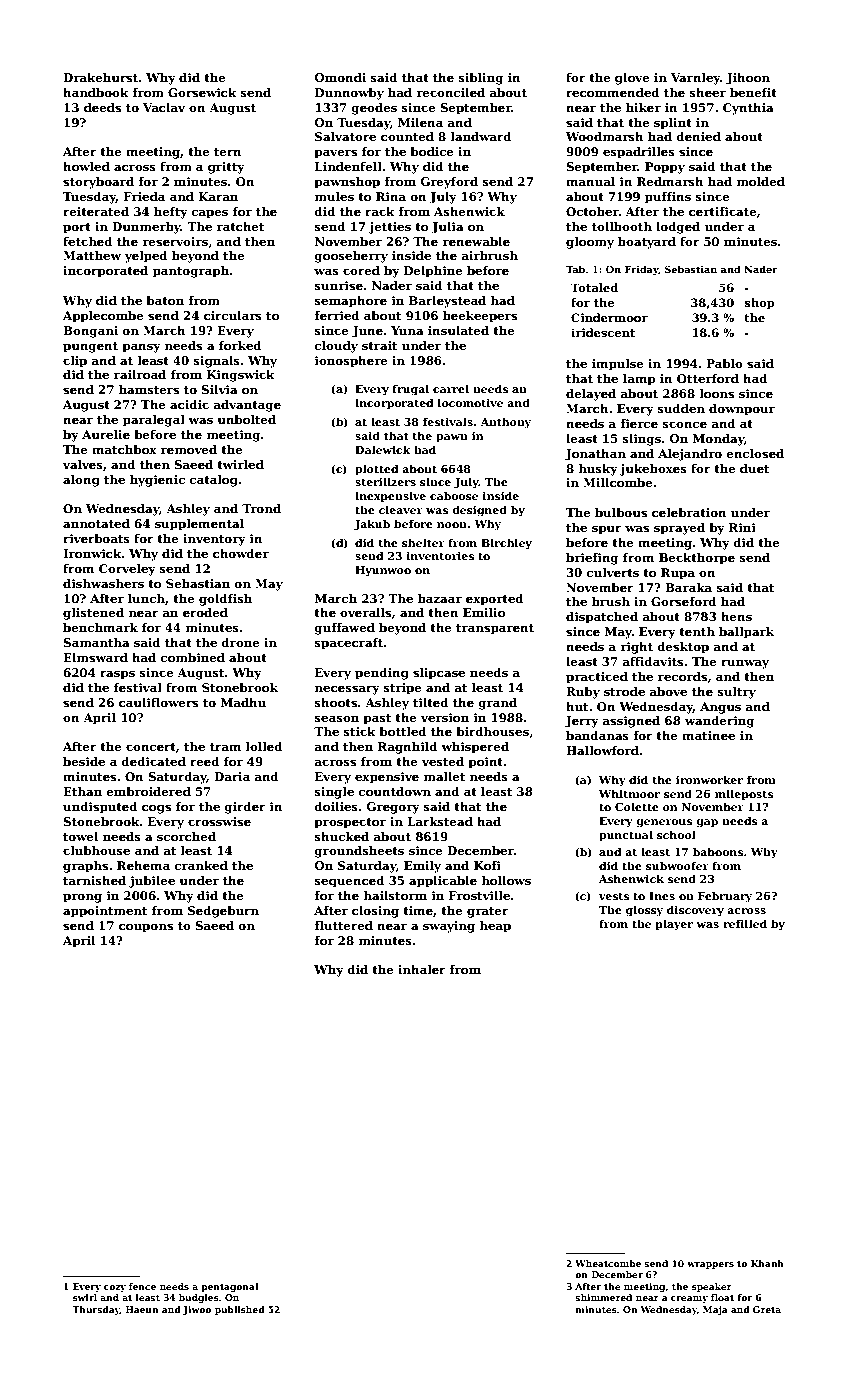 This screenshot has height=1400, width=849. Describe the element at coordinates (82, 791) in the screenshot. I see `Ethan` at that location.
